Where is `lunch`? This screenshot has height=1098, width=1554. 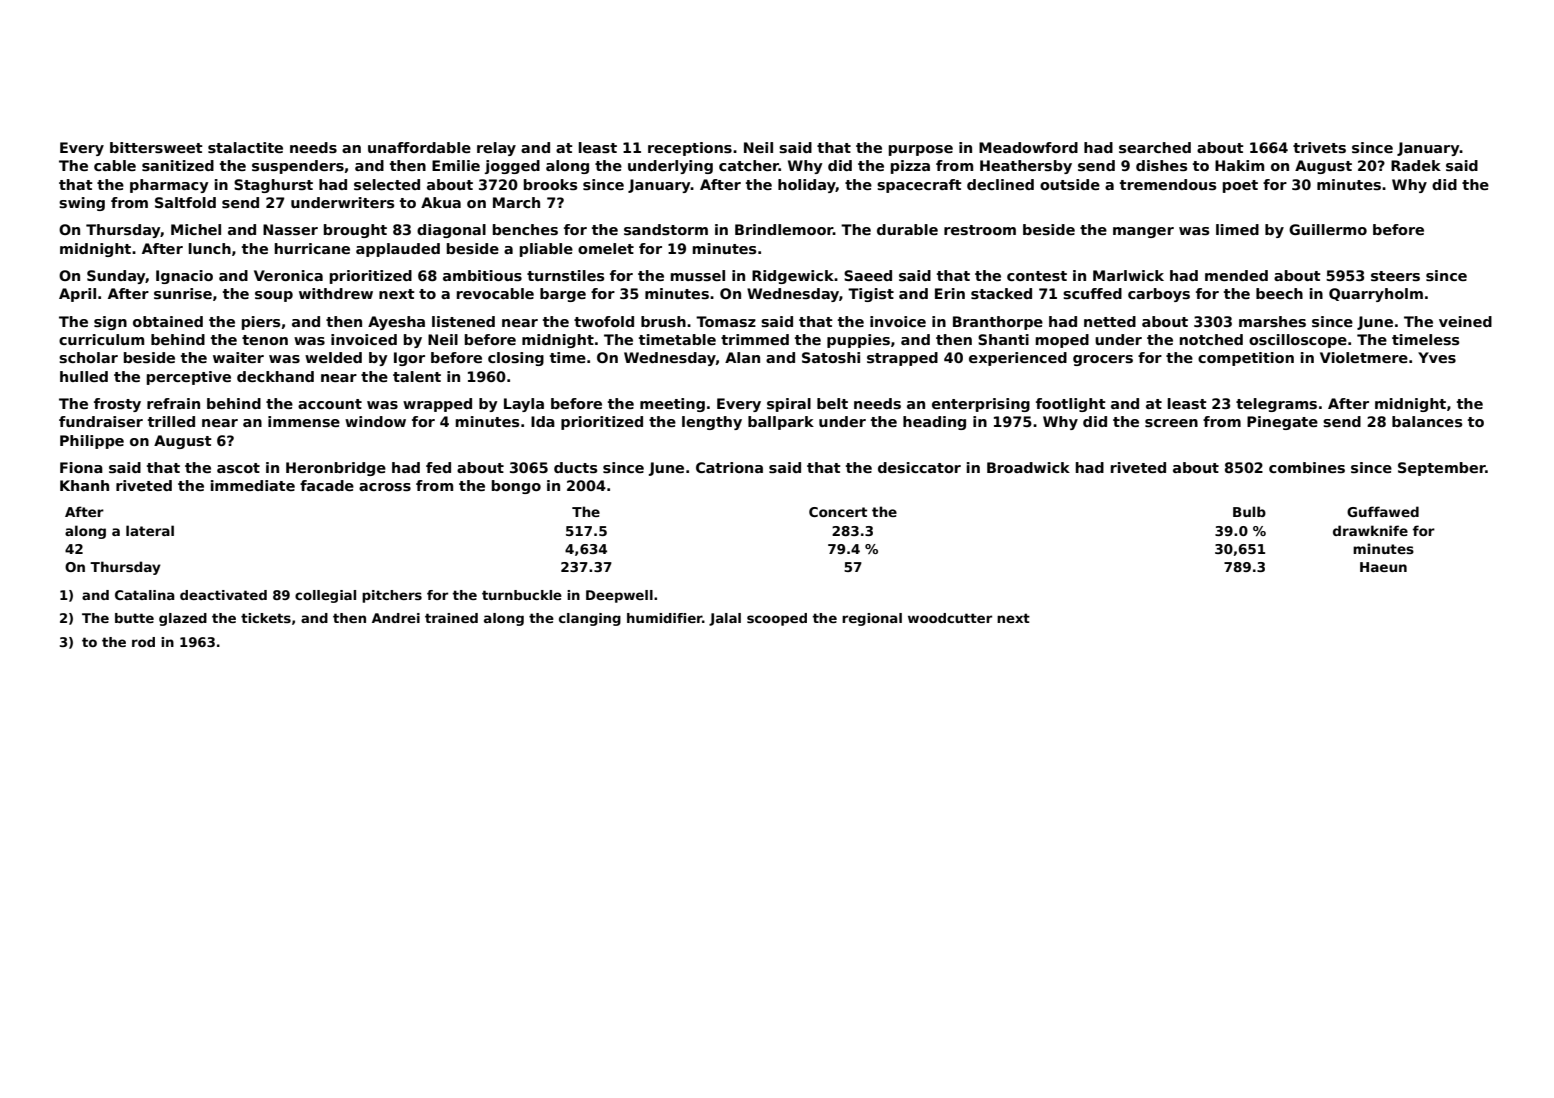 lunch is located at coordinates (210, 248).
